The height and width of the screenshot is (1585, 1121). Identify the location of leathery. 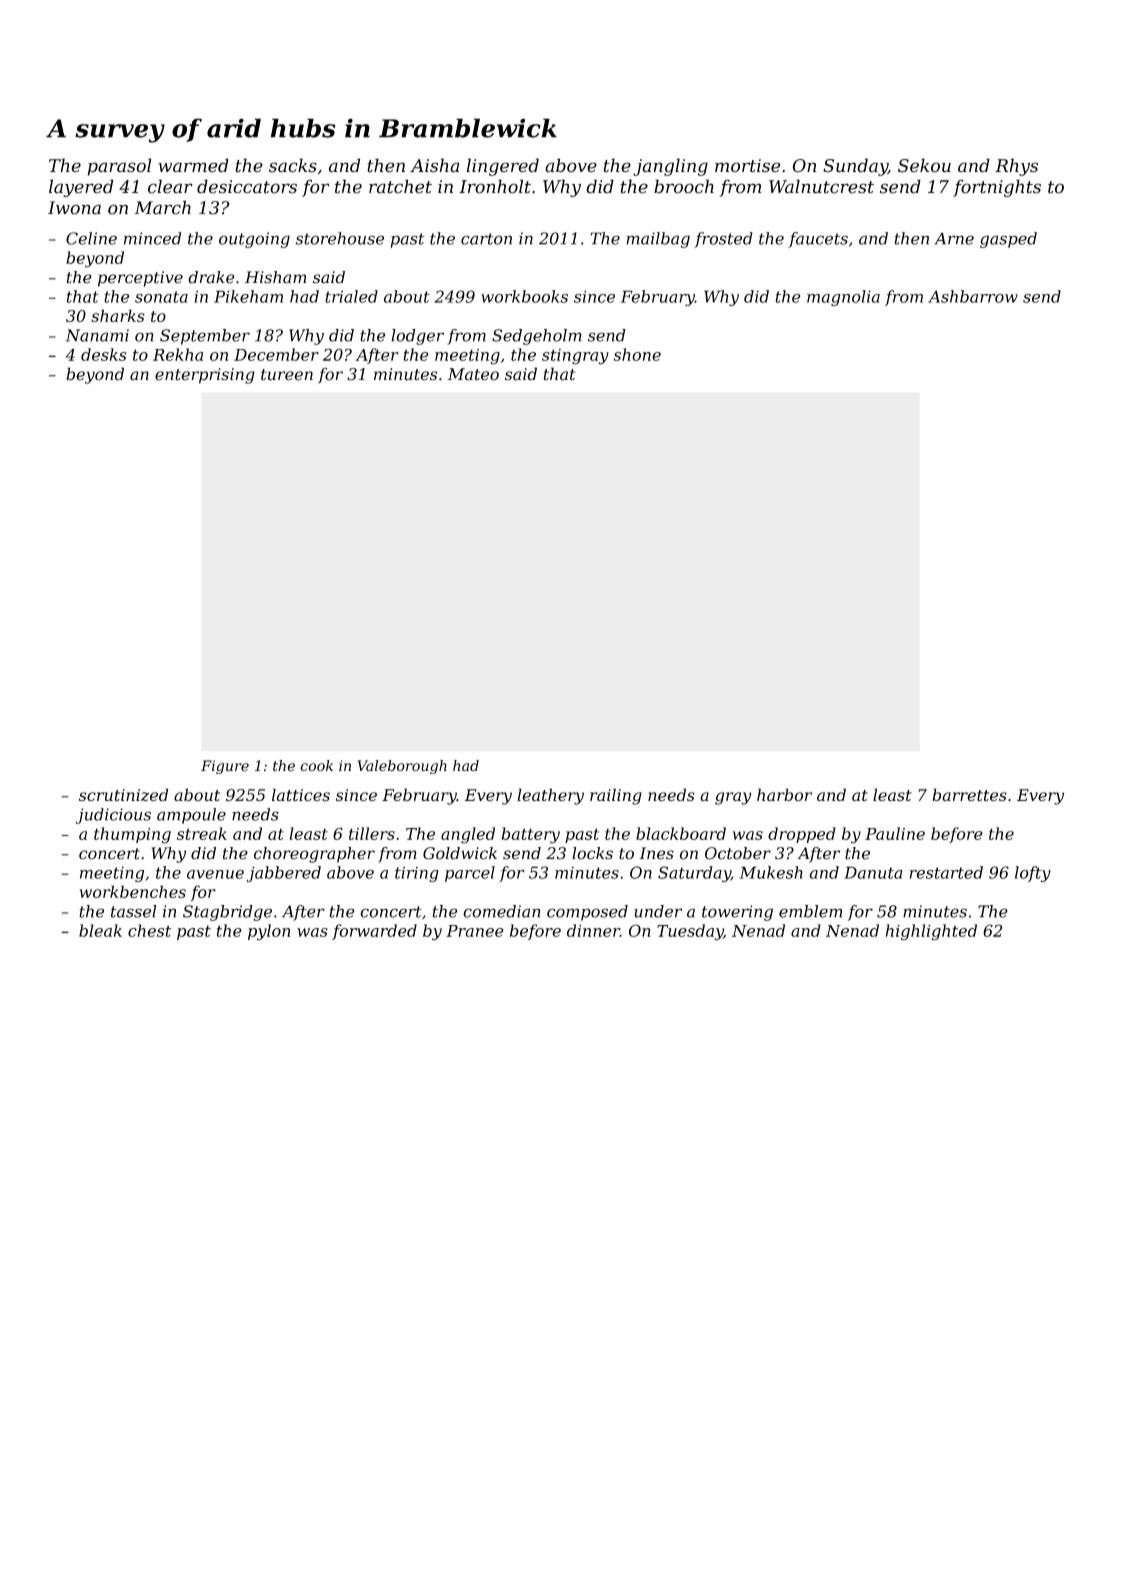
(550, 796).
